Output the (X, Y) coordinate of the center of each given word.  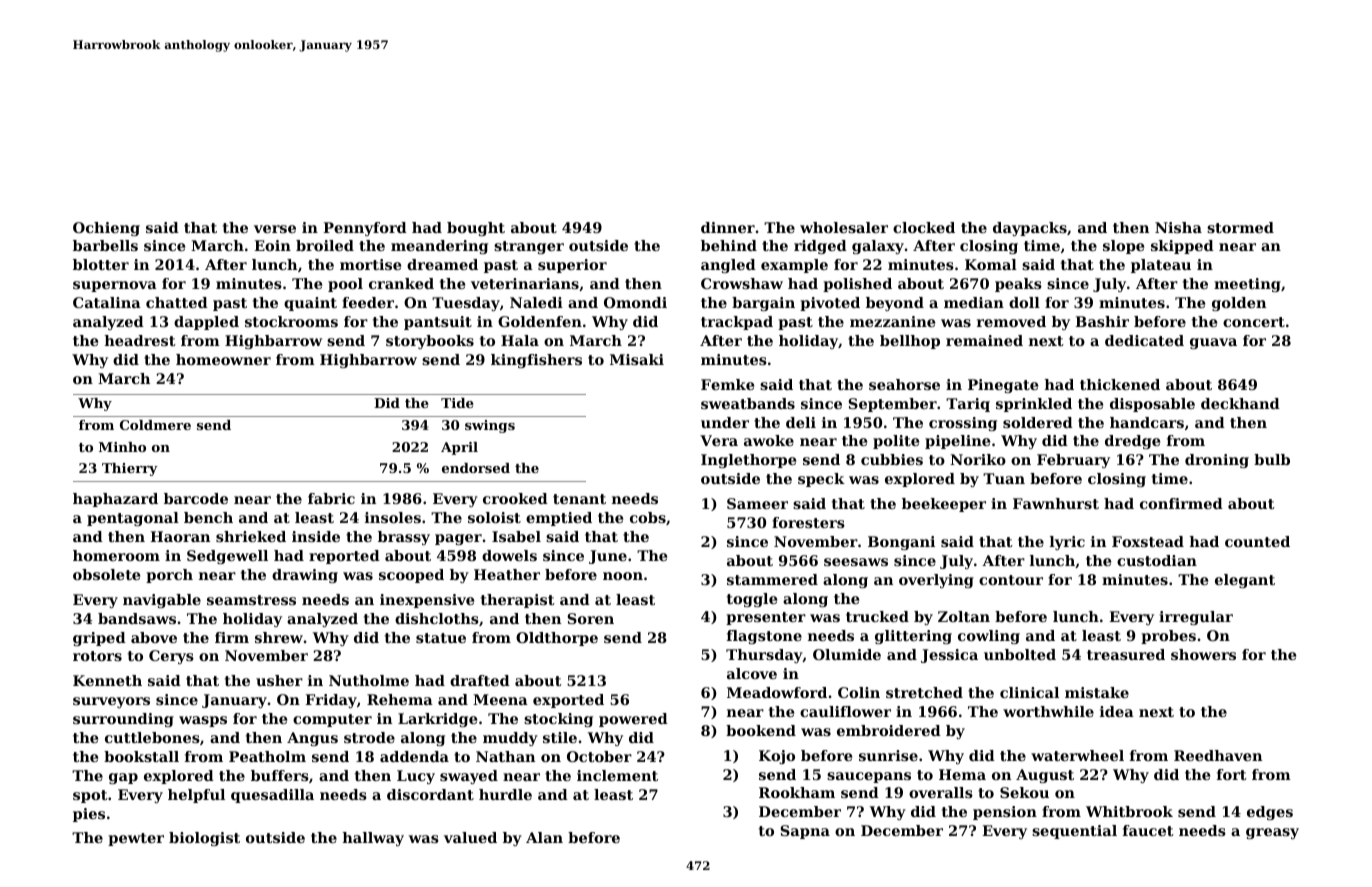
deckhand (1240, 403)
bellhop (910, 342)
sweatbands (748, 403)
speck (821, 480)
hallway (373, 839)
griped (99, 639)
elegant (1245, 581)
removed (1011, 321)
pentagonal (133, 519)
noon (623, 576)
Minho (122, 447)
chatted (177, 302)
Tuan (1004, 478)
